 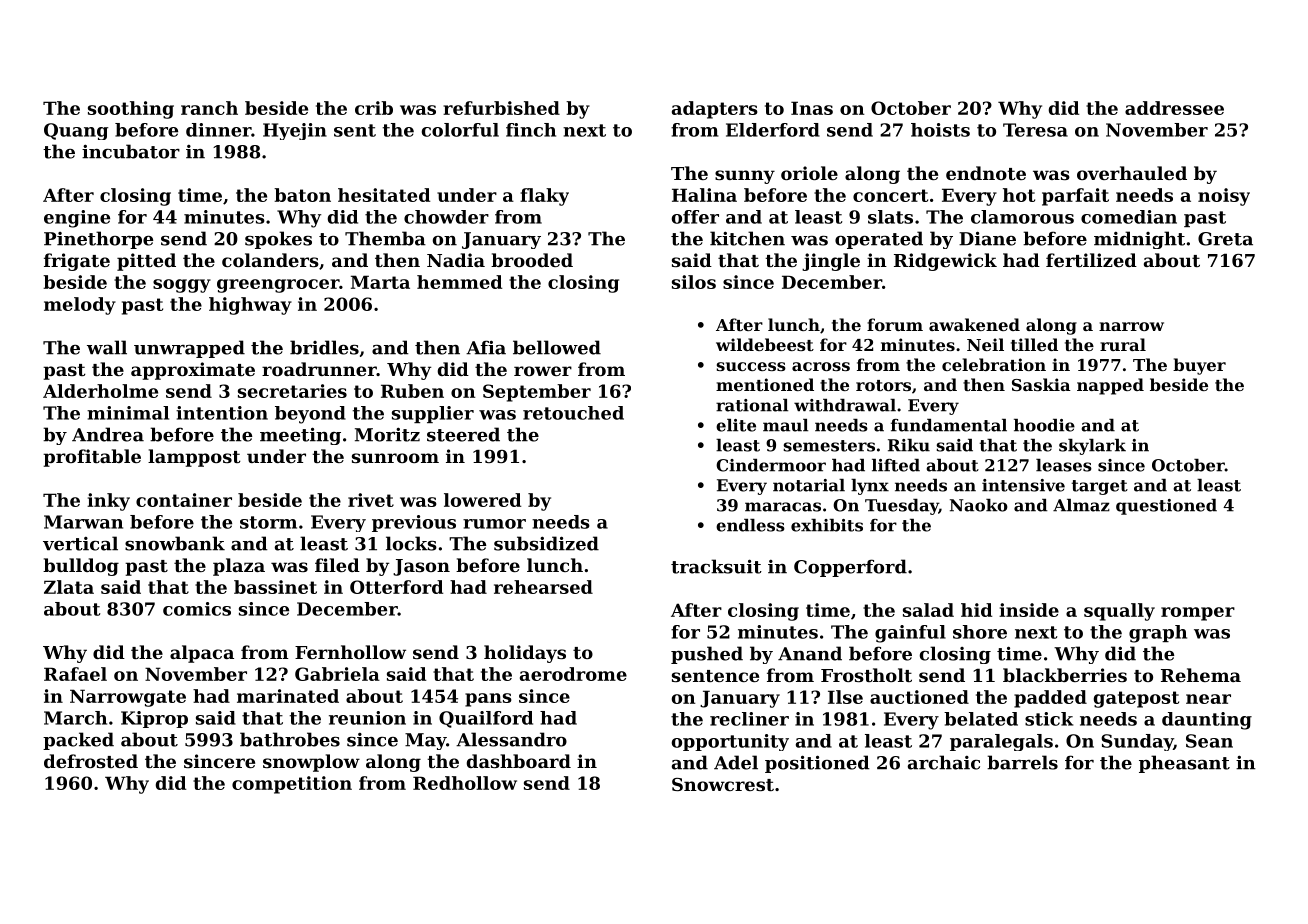 I want to click on competition, so click(x=292, y=785).
